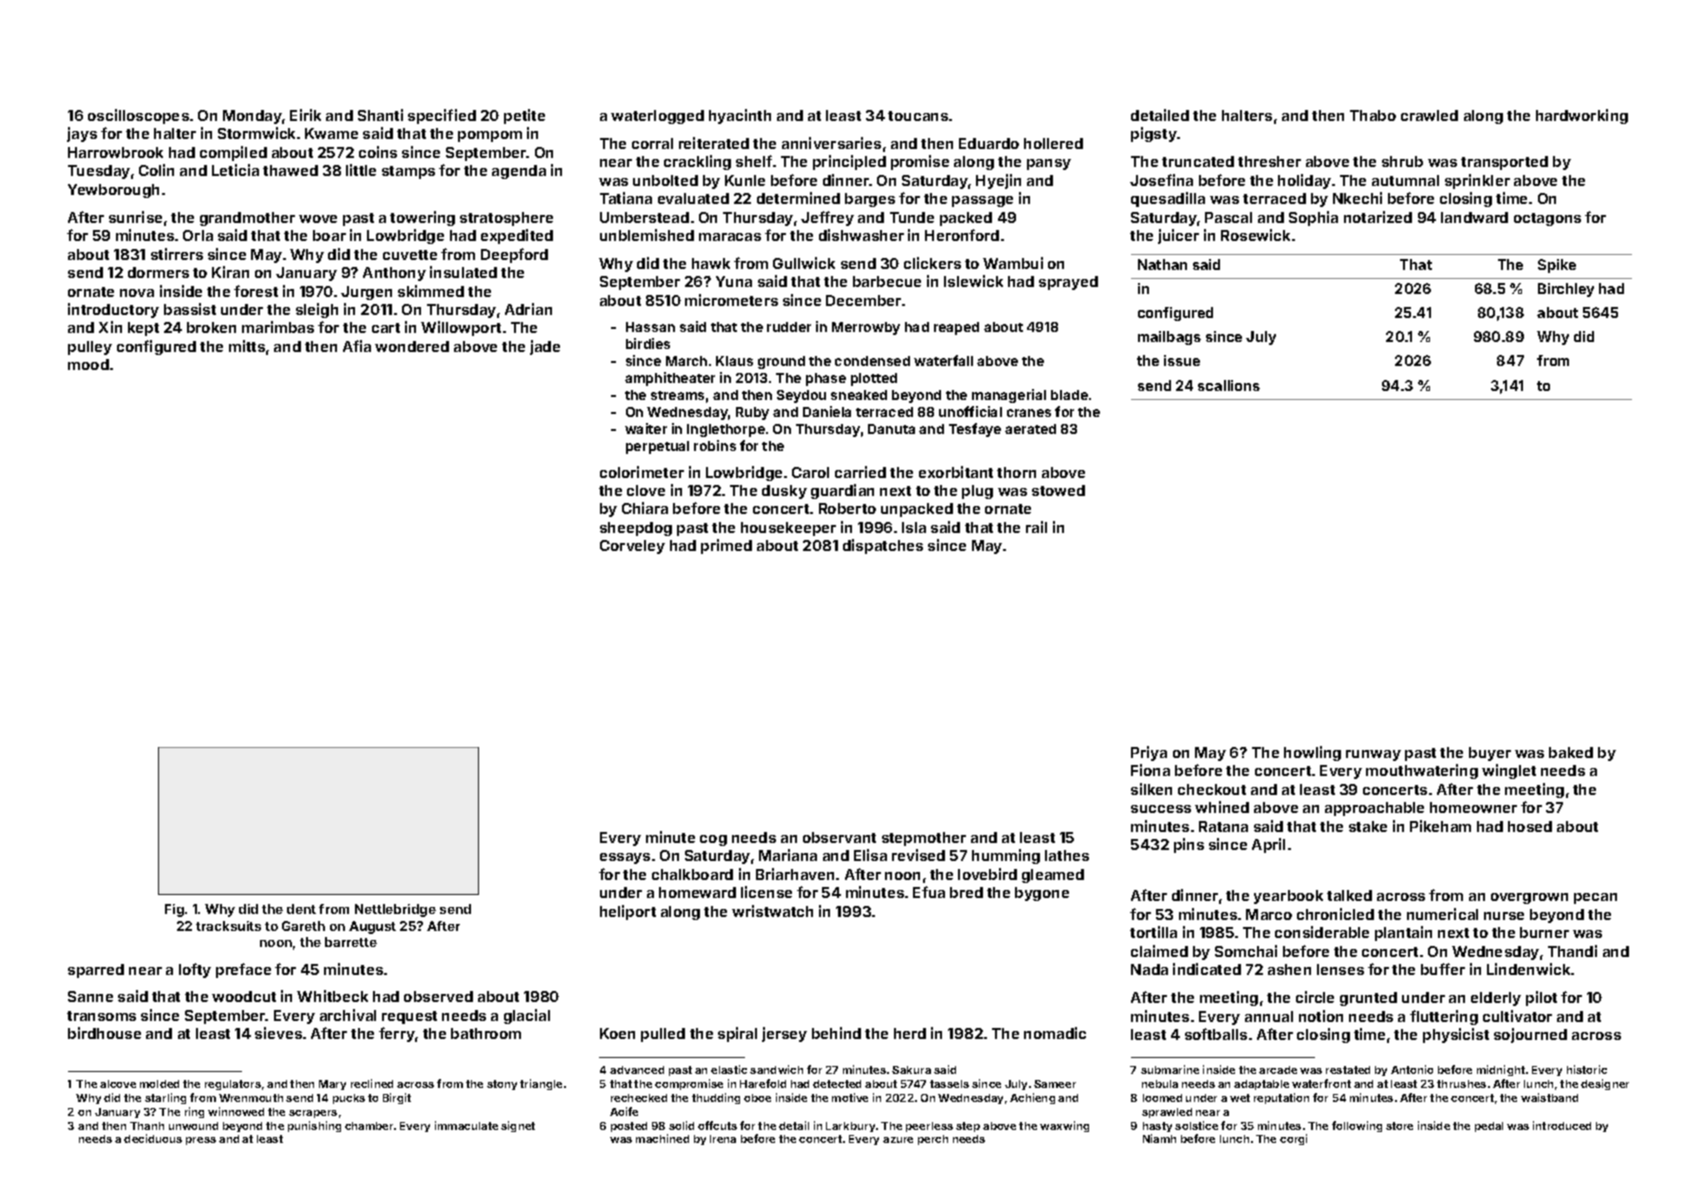 The image size is (1700, 1202). Describe the element at coordinates (1566, 290) in the document. I see `Birchley` at that location.
